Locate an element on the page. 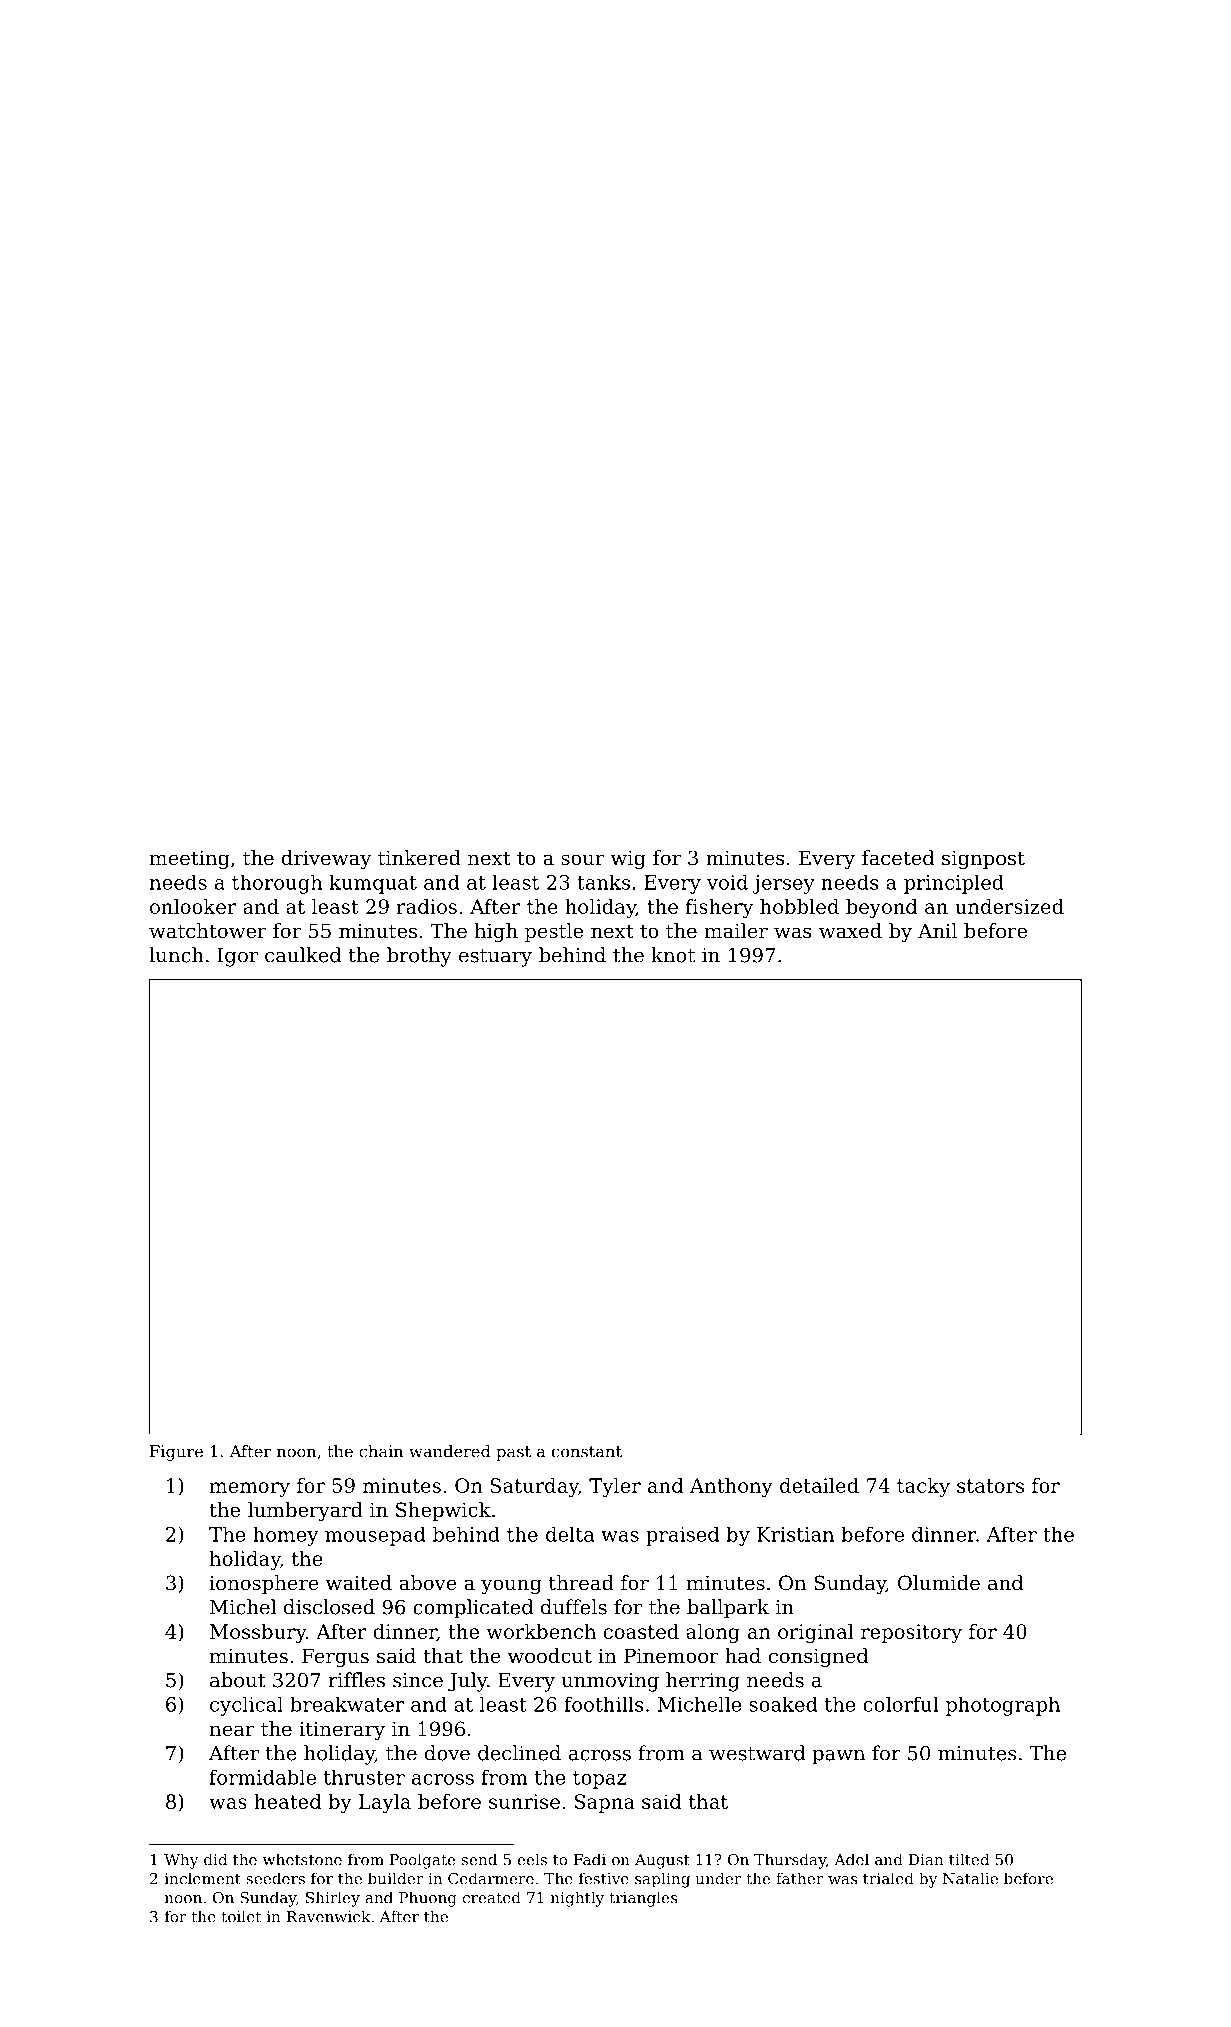 The width and height of the document is (1231, 2027). Anthony is located at coordinates (731, 1487).
